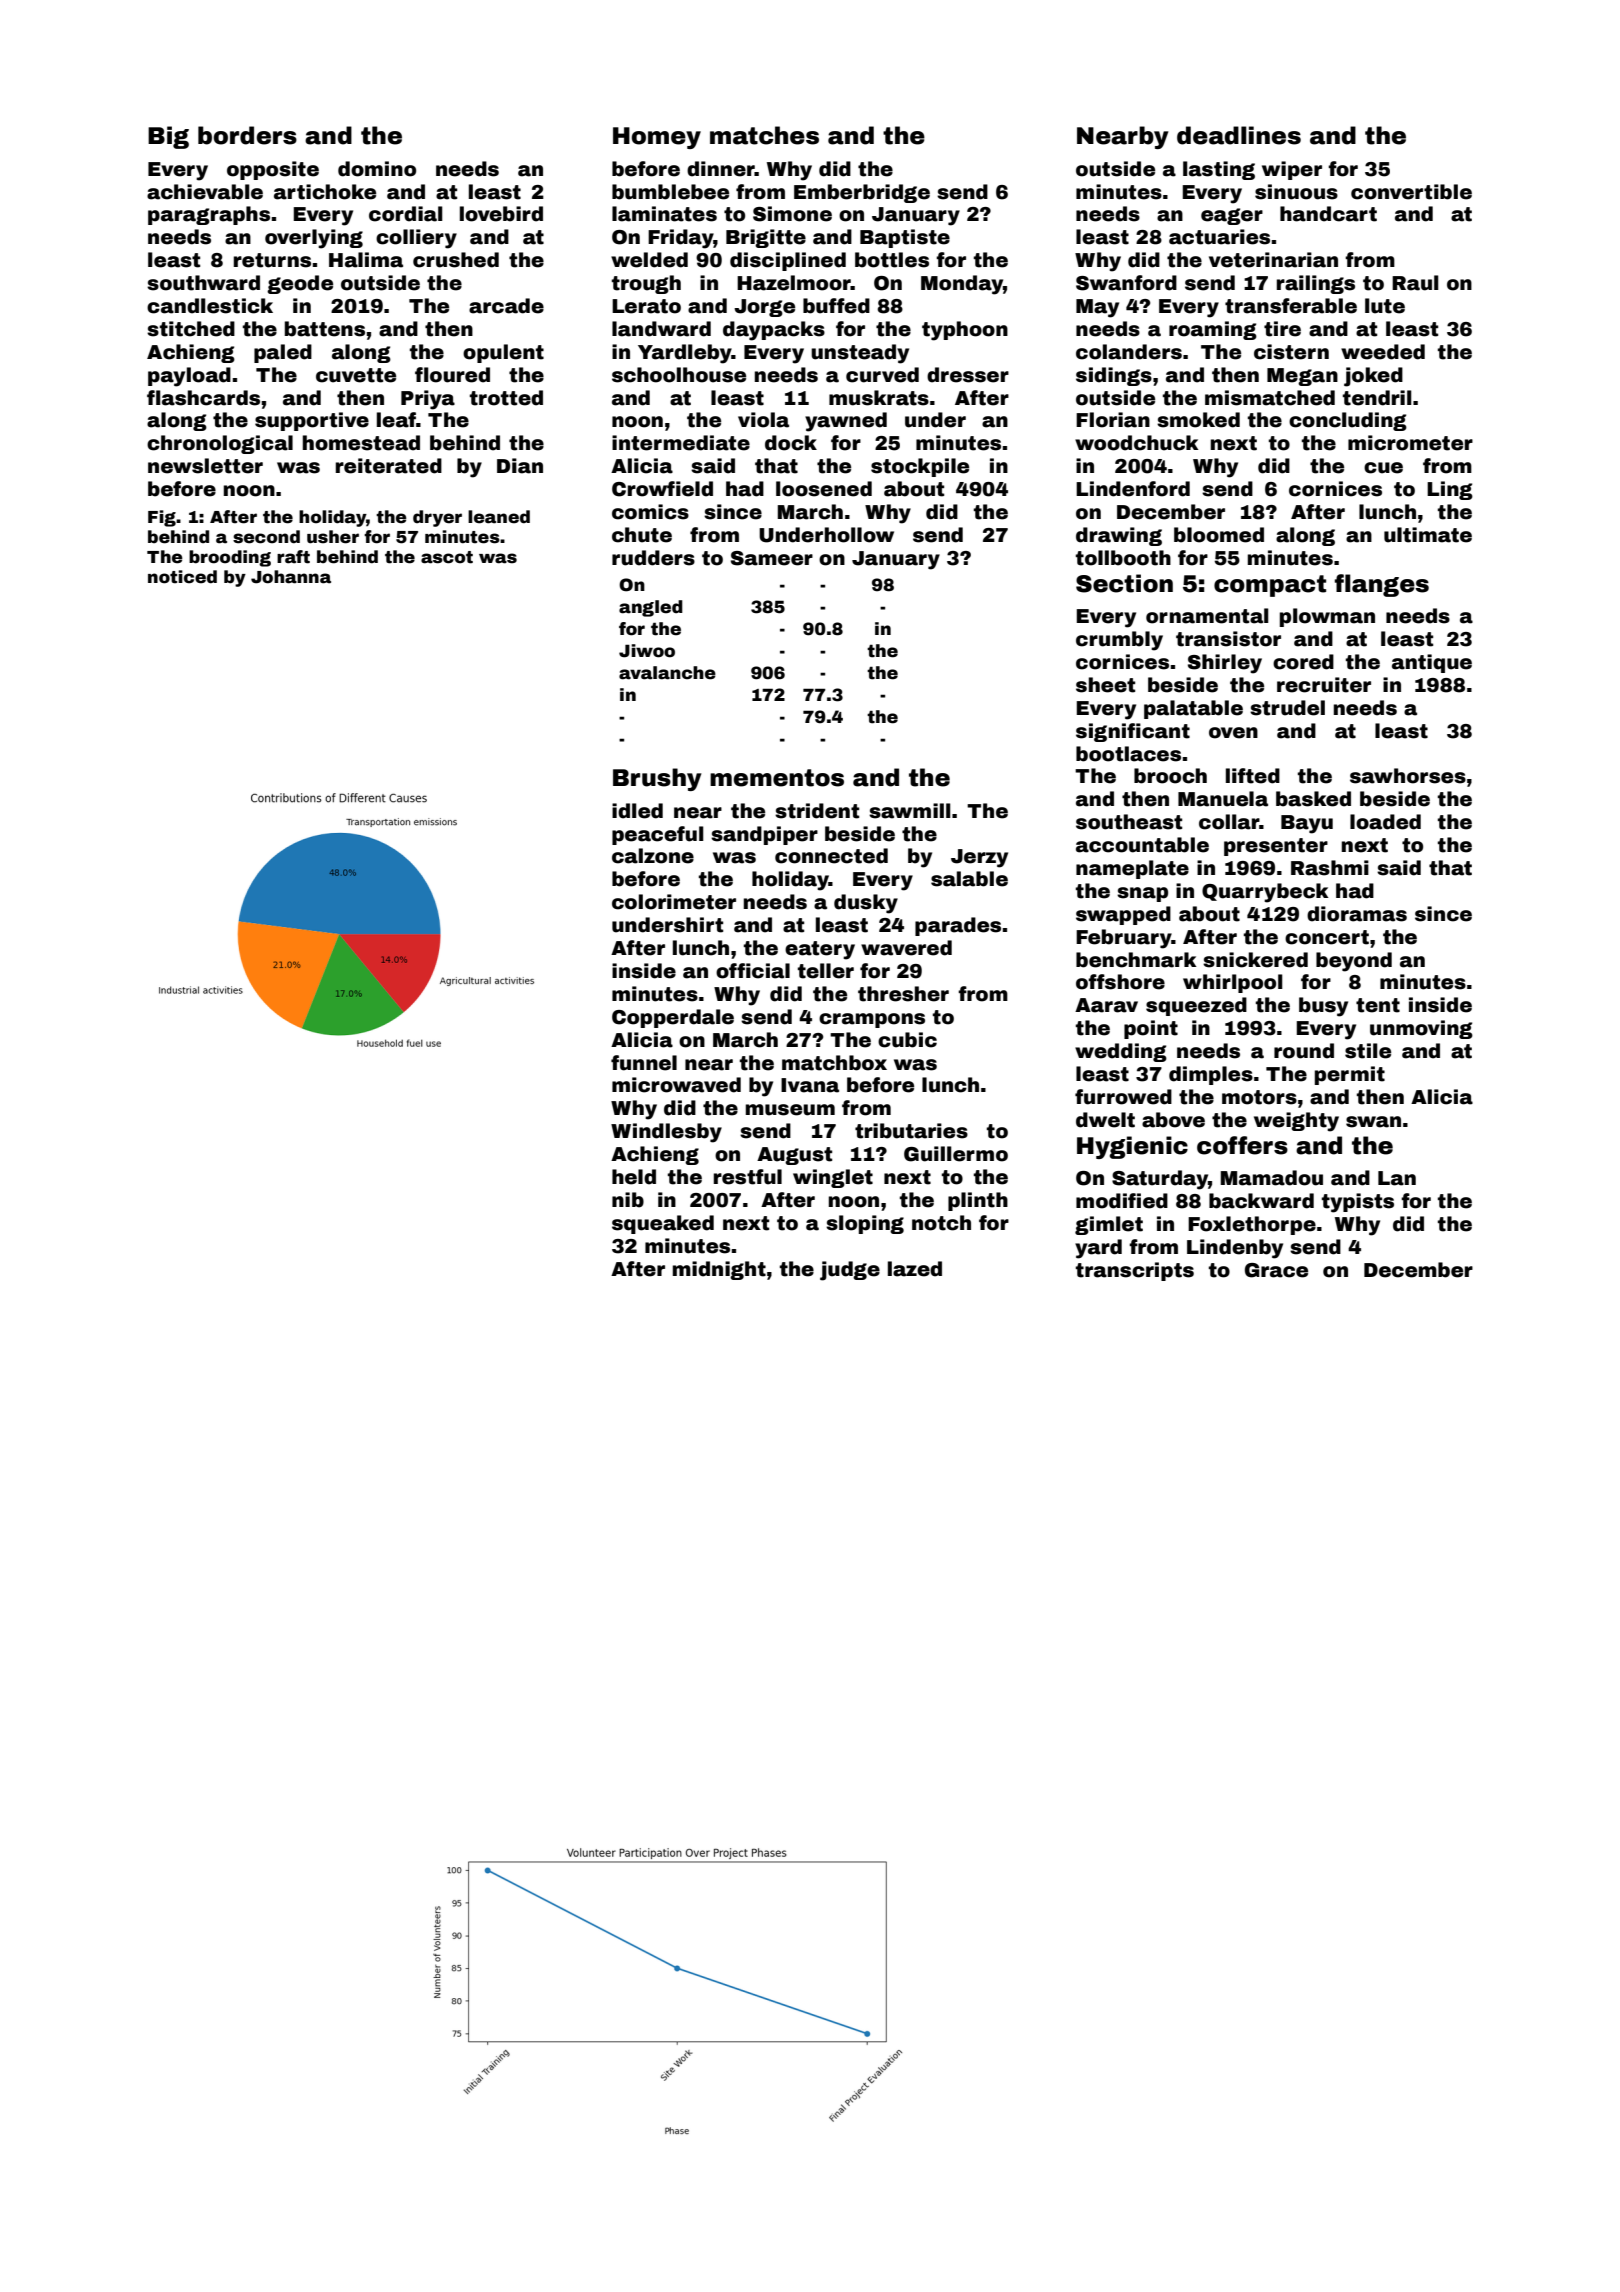  I want to click on Johanna, so click(291, 577).
